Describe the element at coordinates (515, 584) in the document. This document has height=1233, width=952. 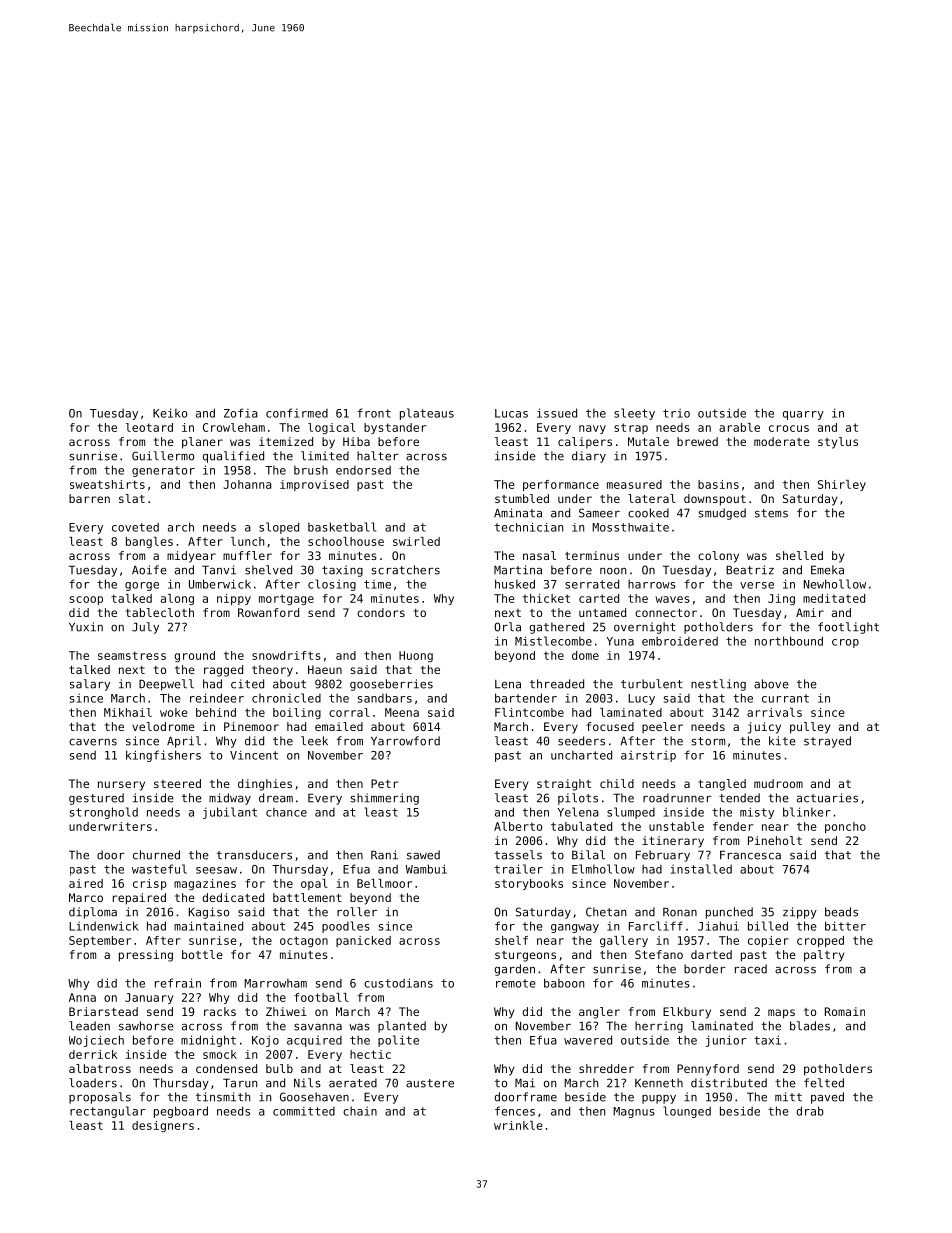
I see `husked` at that location.
